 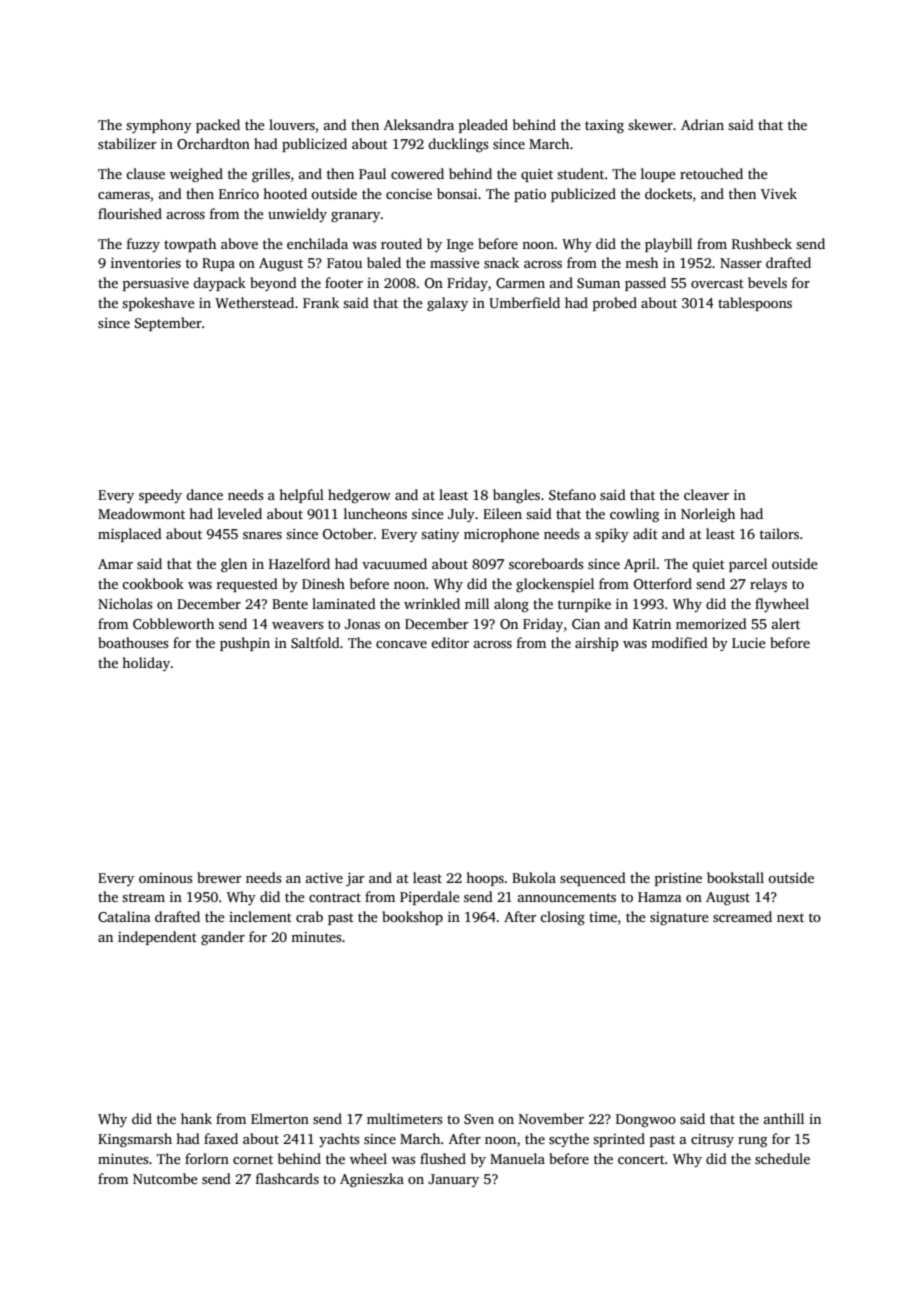 I want to click on airship, so click(x=597, y=644).
